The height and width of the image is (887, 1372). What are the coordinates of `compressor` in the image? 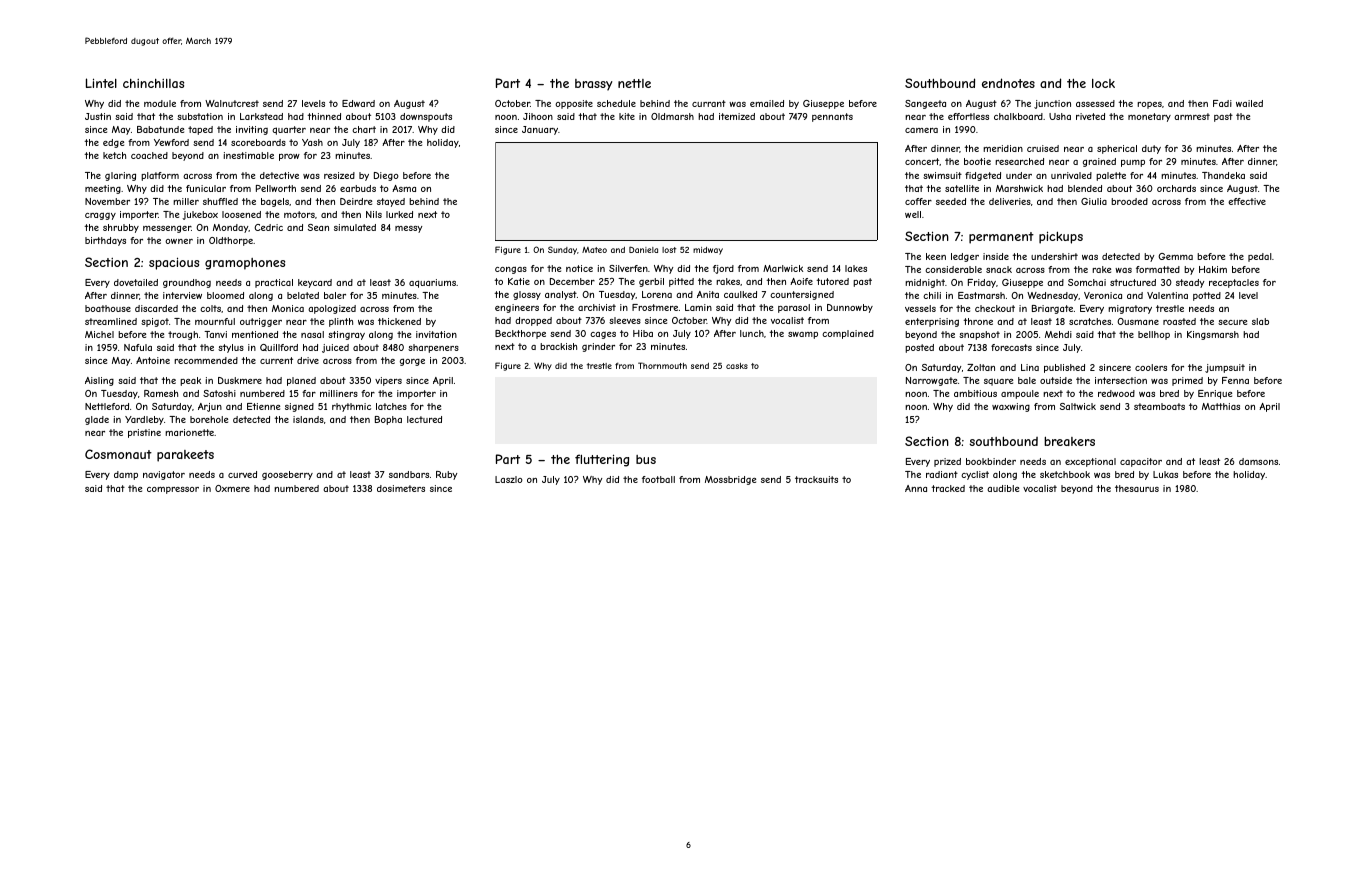 It's located at (173, 490).
